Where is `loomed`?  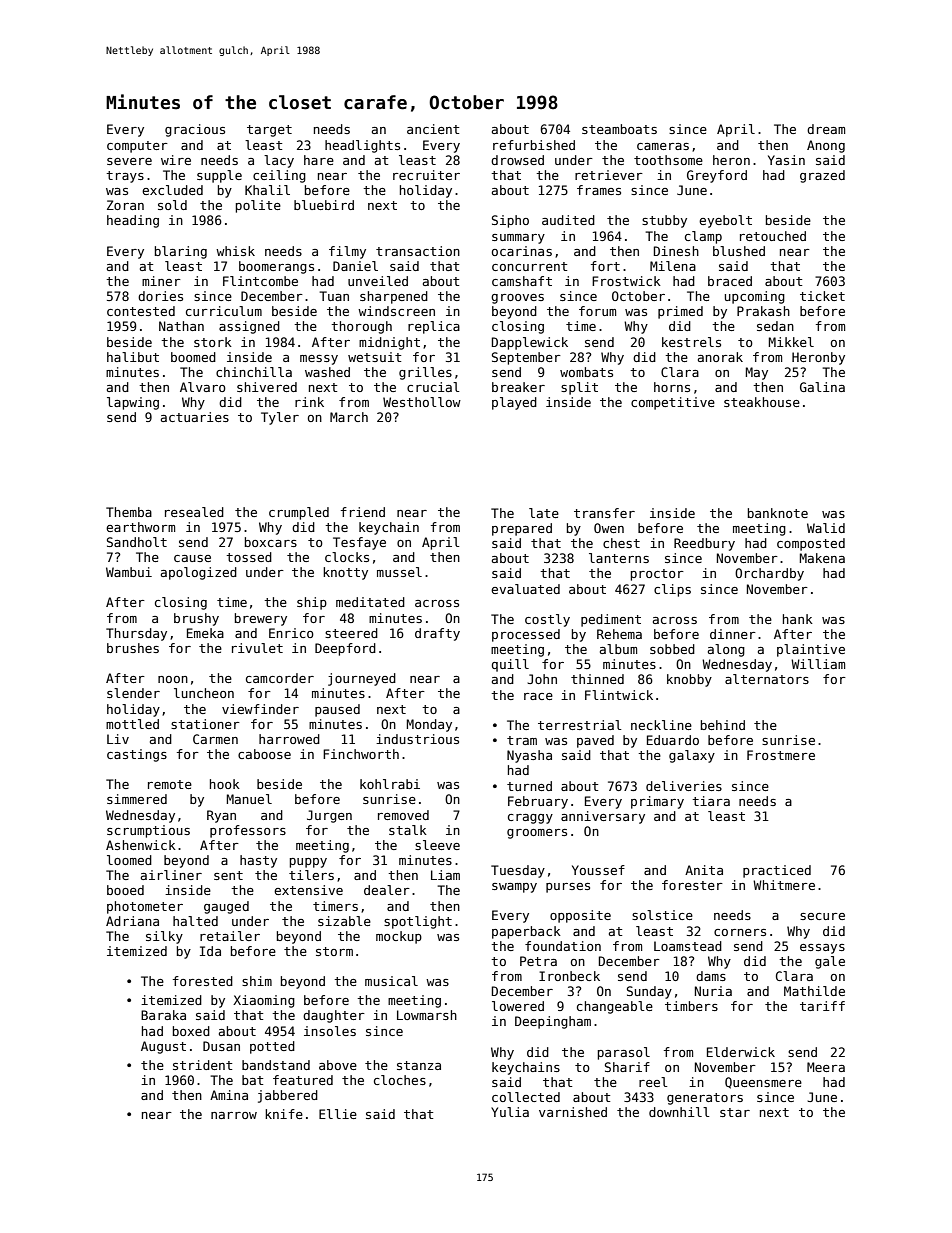 loomed is located at coordinates (129, 860).
